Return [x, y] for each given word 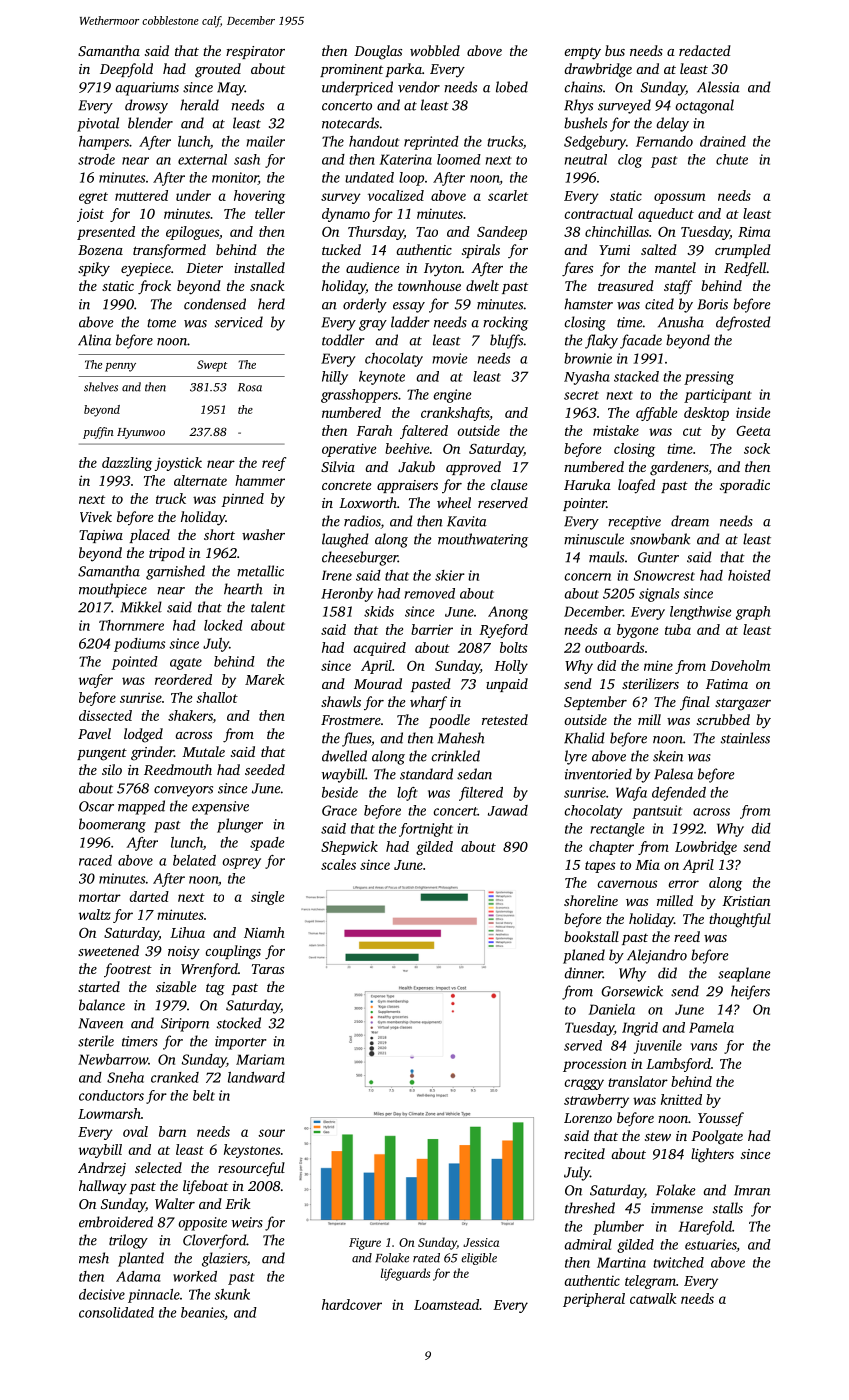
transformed [169, 251]
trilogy [128, 1241]
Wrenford [209, 970]
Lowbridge [706, 848]
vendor [419, 87]
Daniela [612, 1009]
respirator [255, 52]
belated [194, 860]
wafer [96, 681]
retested [505, 719]
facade [641, 341]
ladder [410, 322]
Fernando [664, 141]
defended [679, 794]
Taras [268, 969]
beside [340, 792]
